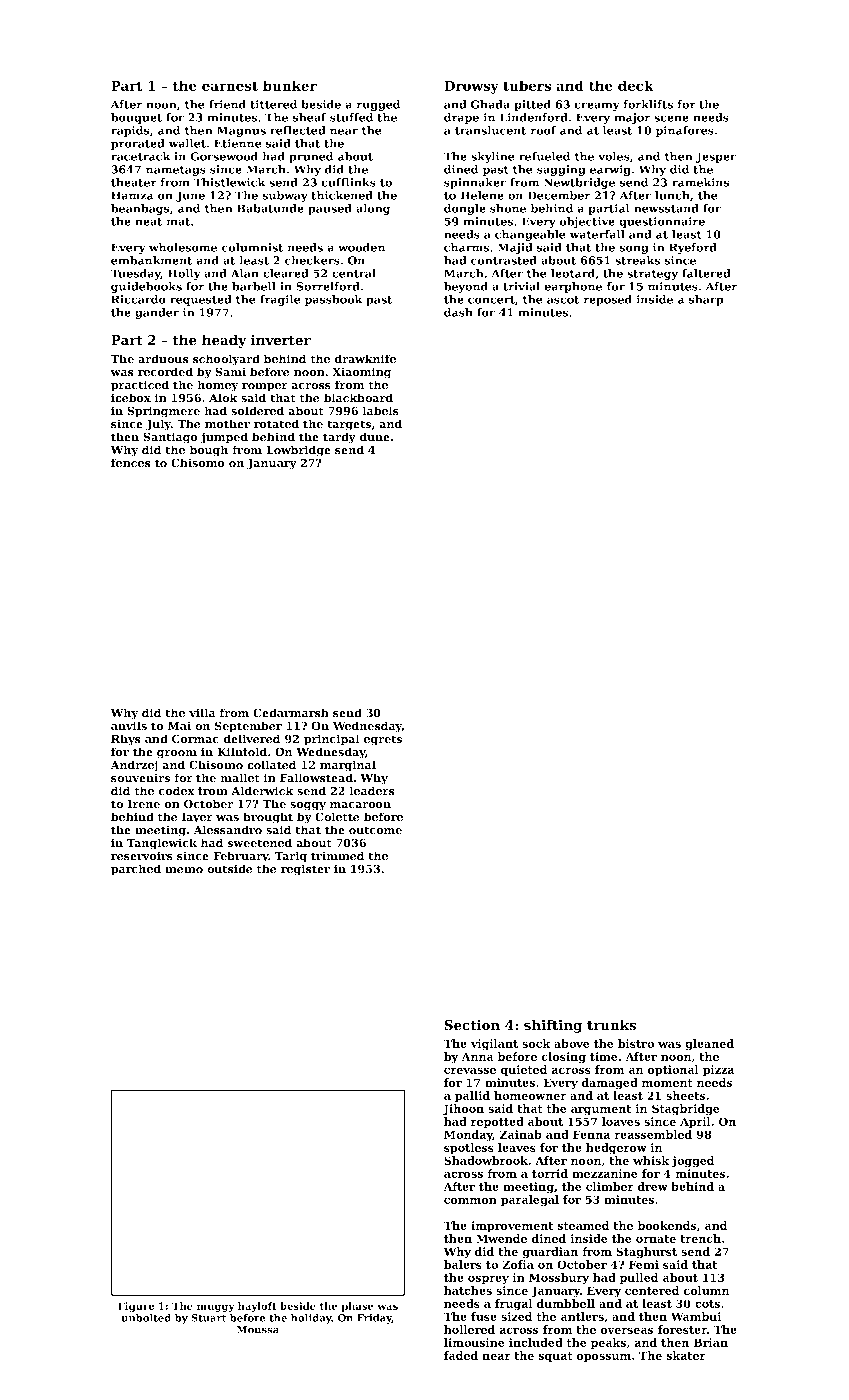 This document has height=1400, width=849. I want to click on dune, so click(374, 437).
